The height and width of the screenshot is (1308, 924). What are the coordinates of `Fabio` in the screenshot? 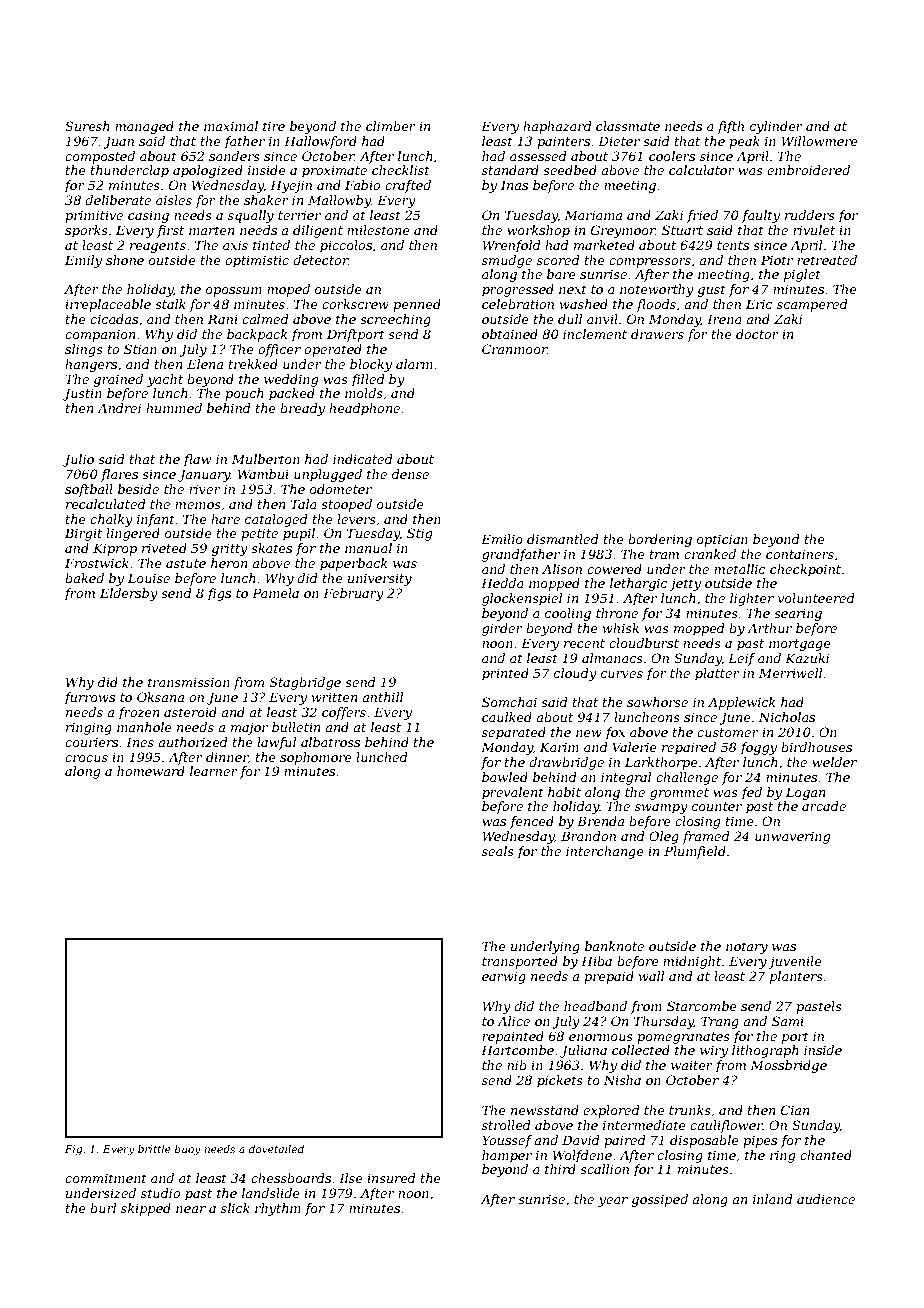 It's located at (362, 185).
